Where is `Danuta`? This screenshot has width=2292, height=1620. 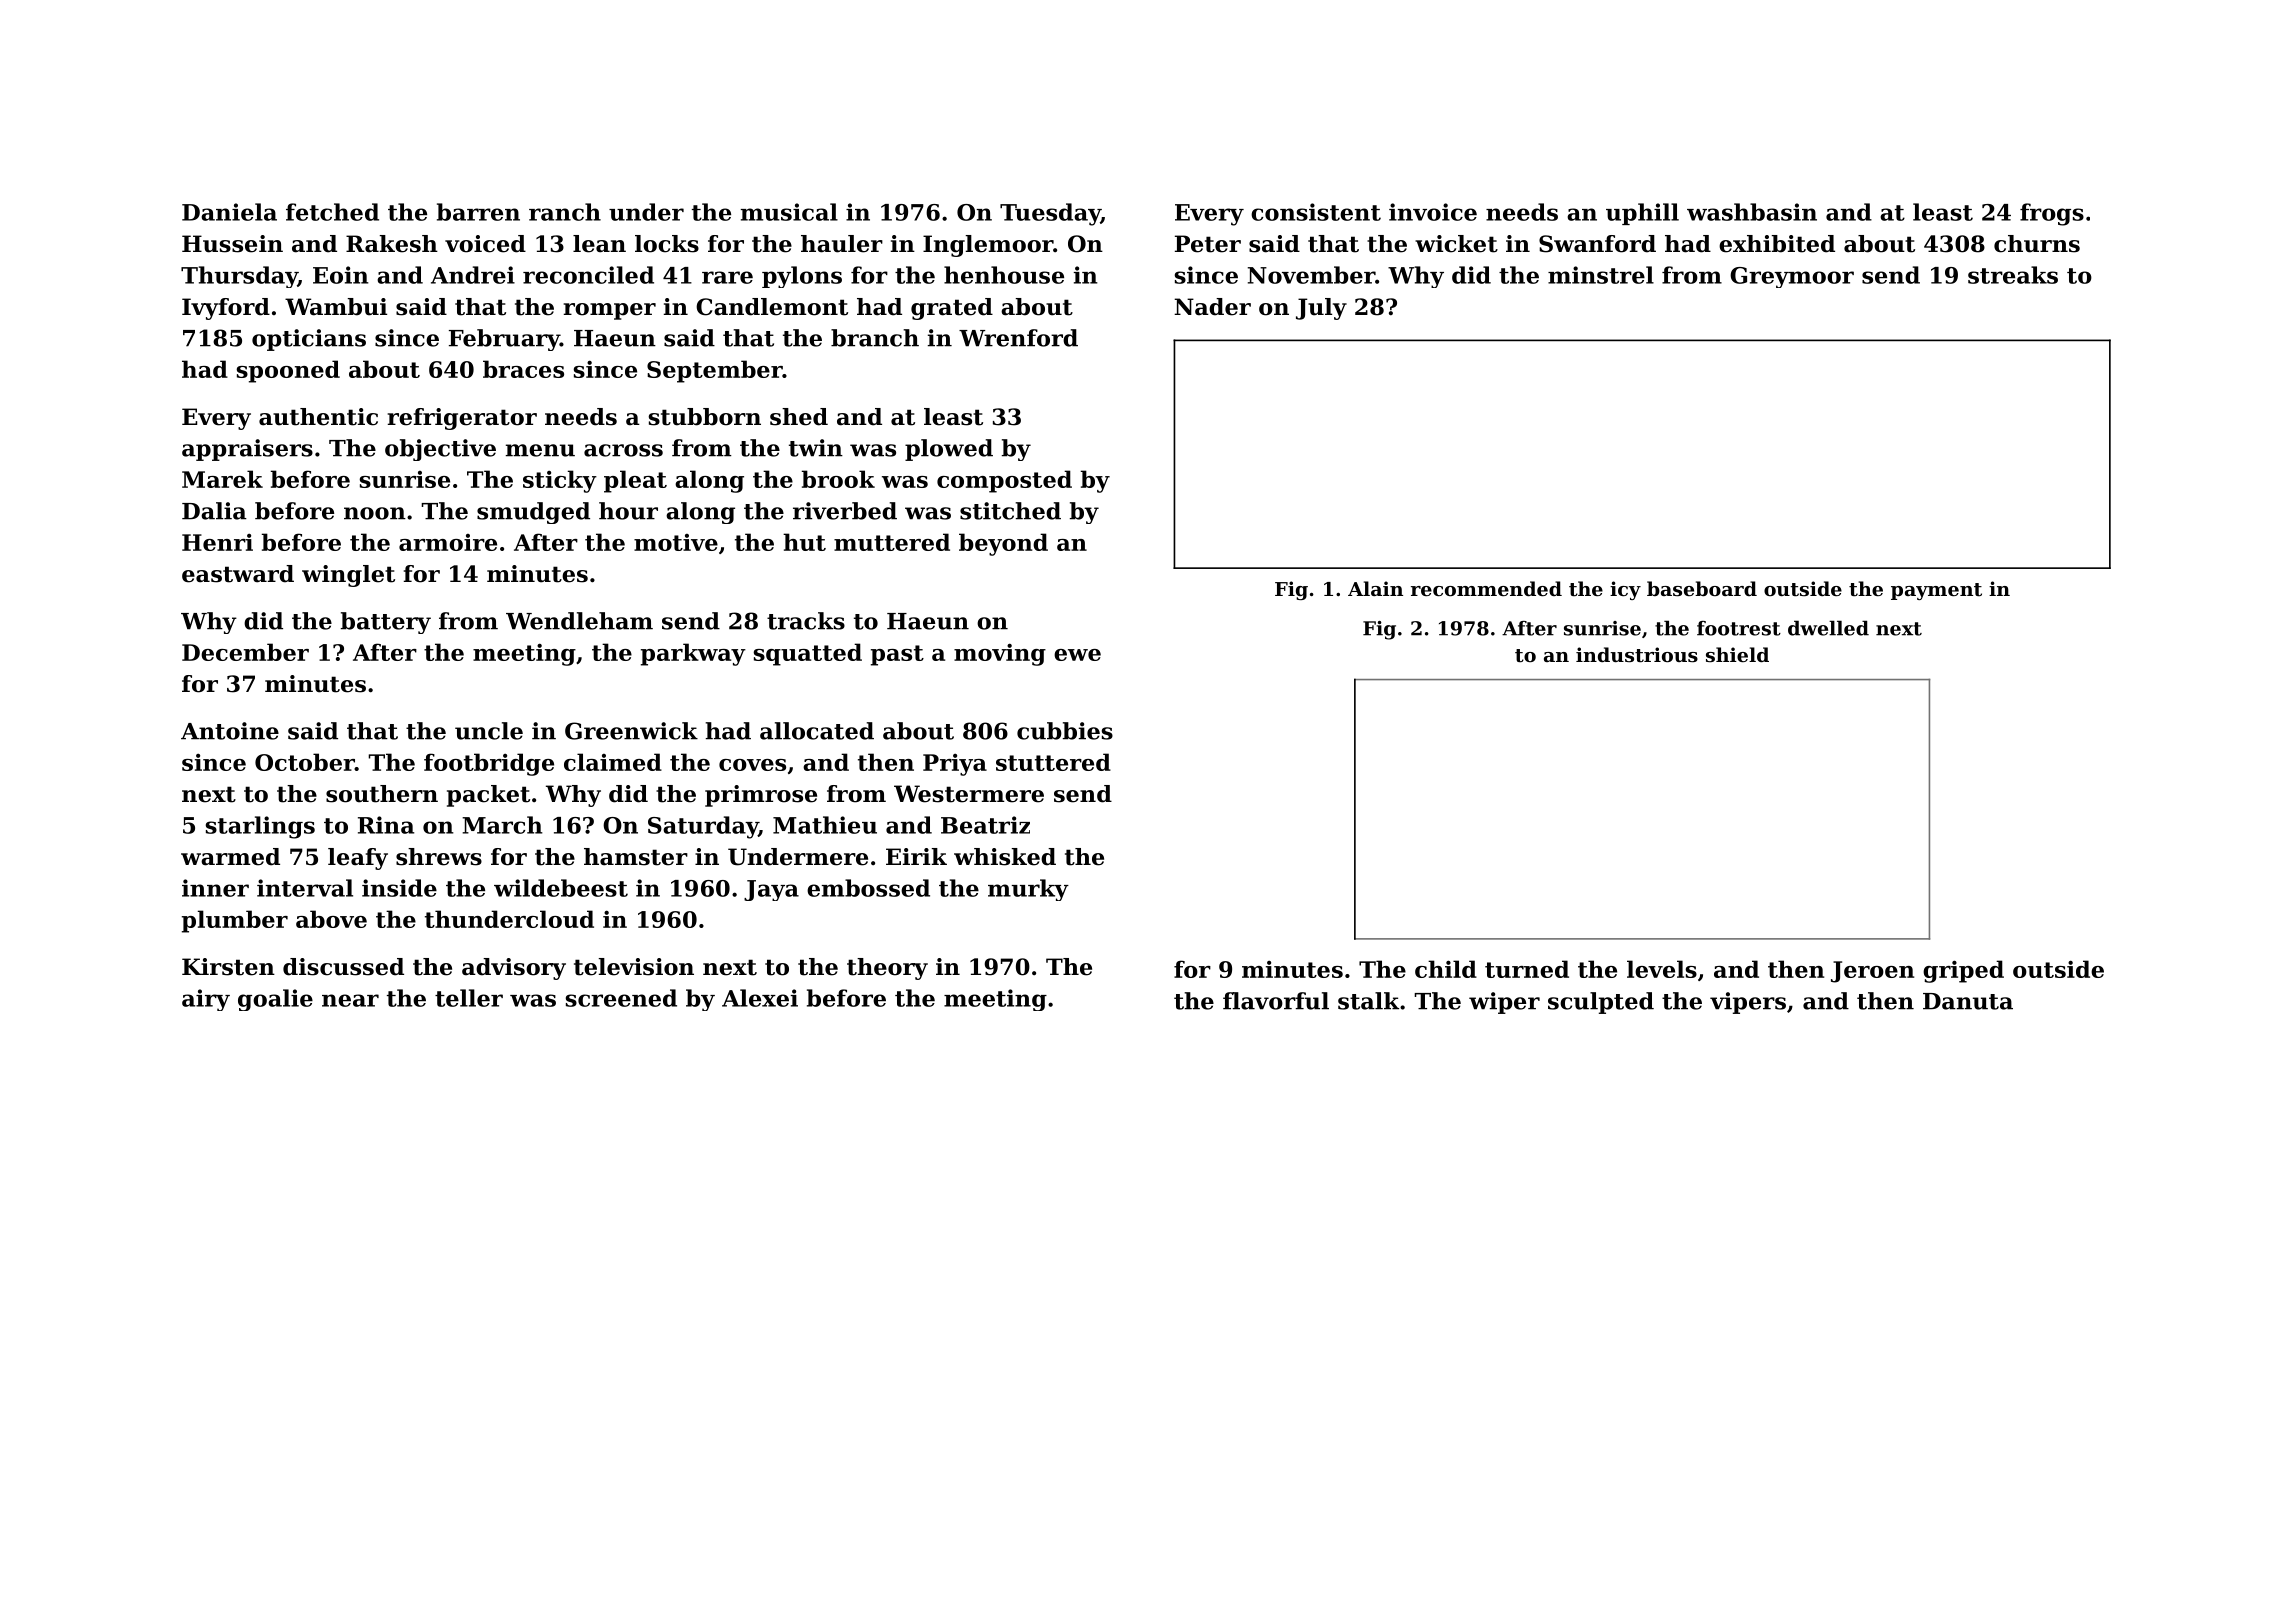 Danuta is located at coordinates (1968, 1001).
